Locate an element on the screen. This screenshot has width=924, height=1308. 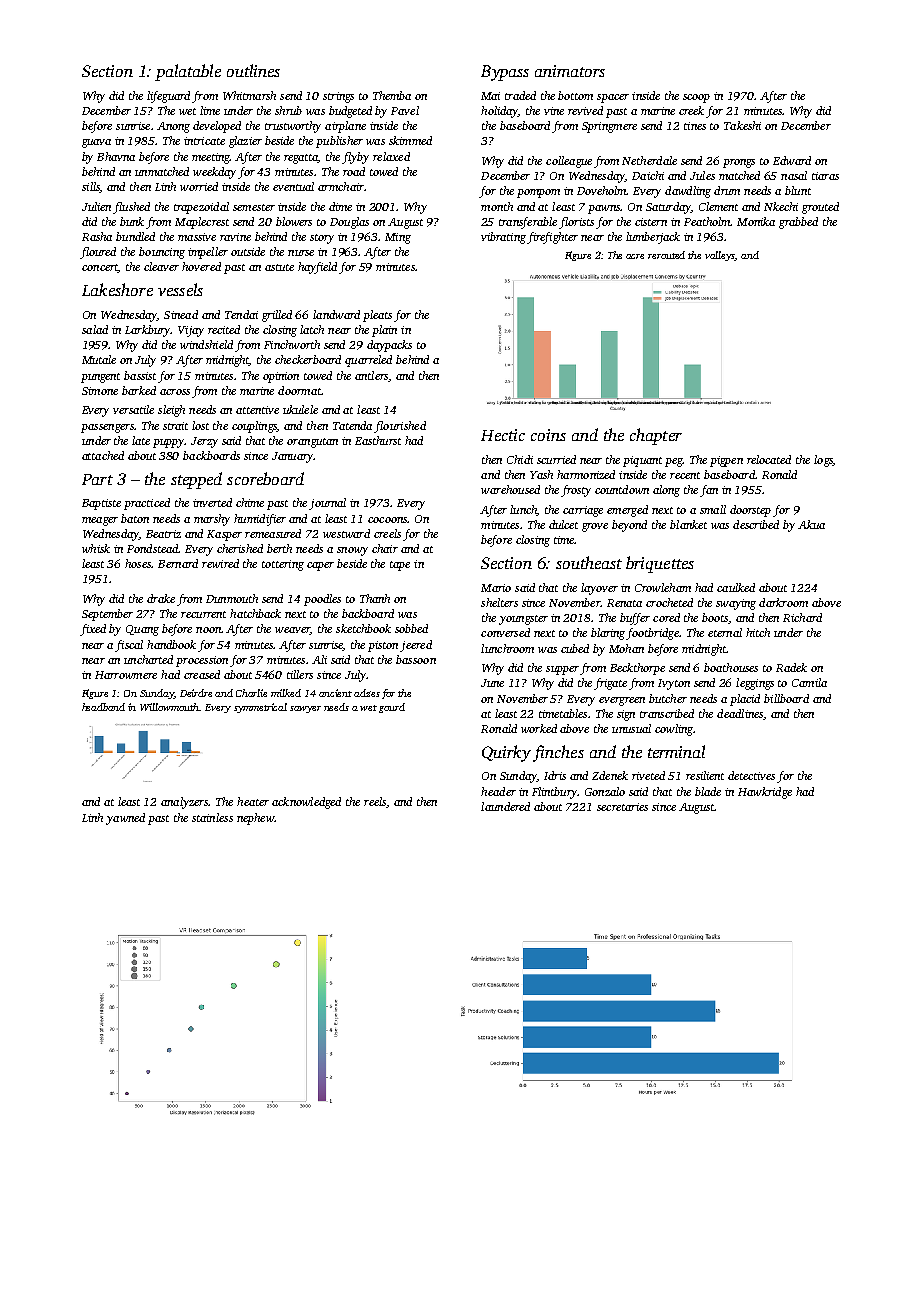
dulcet is located at coordinates (563, 524).
